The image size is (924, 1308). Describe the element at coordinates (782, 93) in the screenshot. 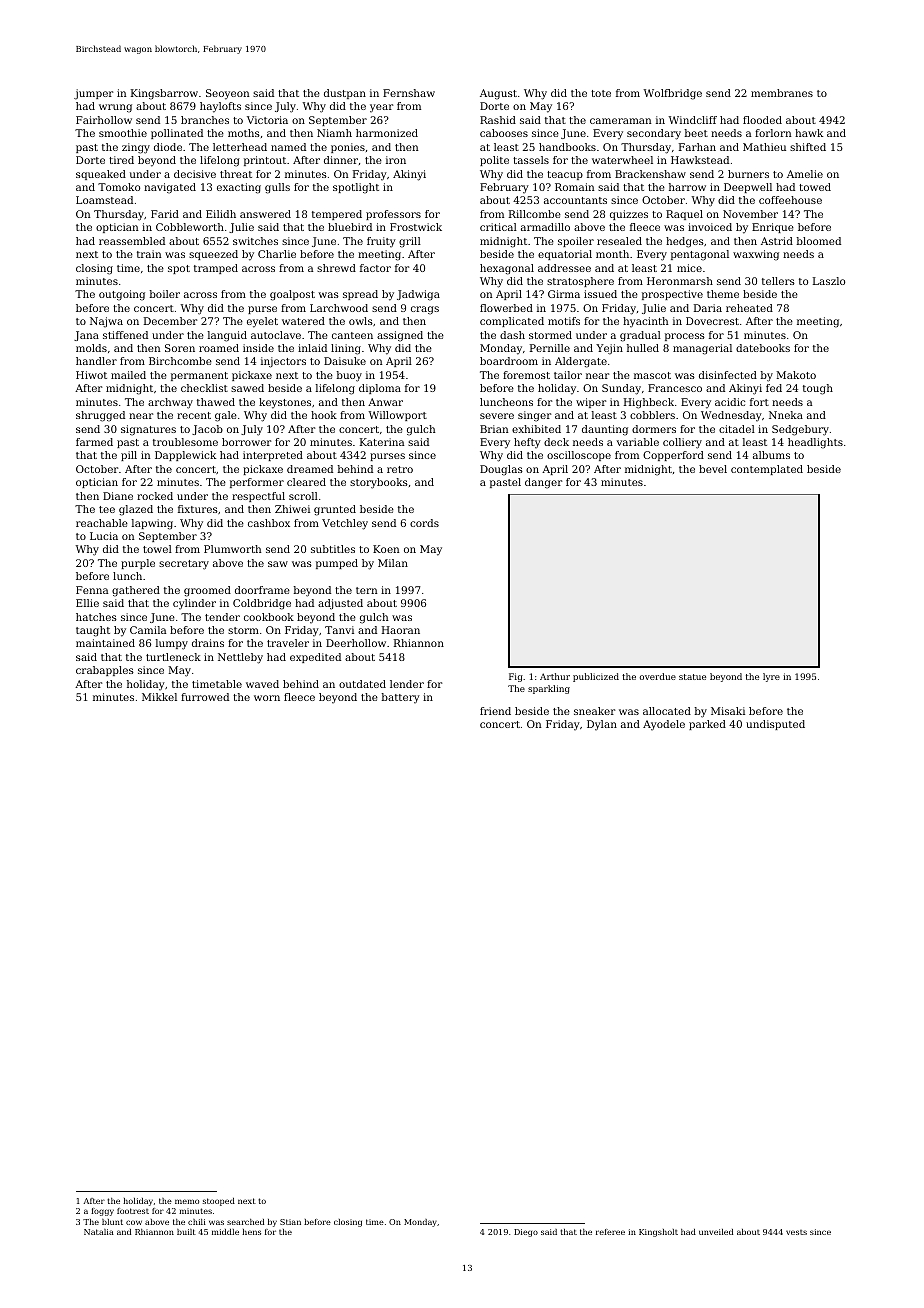

I see `membranes` at that location.
